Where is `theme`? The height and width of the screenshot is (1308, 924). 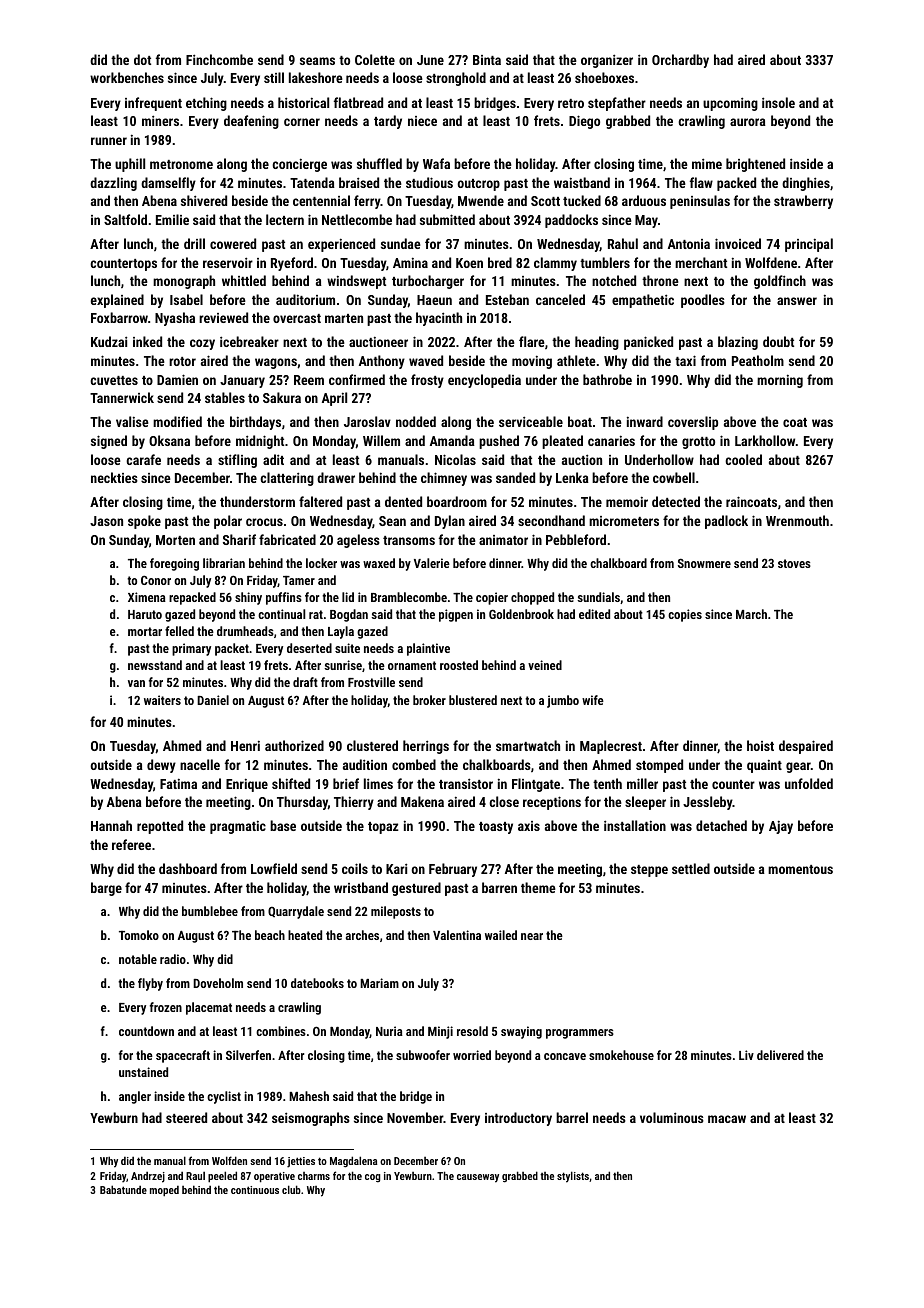
theme is located at coordinates (538, 887).
